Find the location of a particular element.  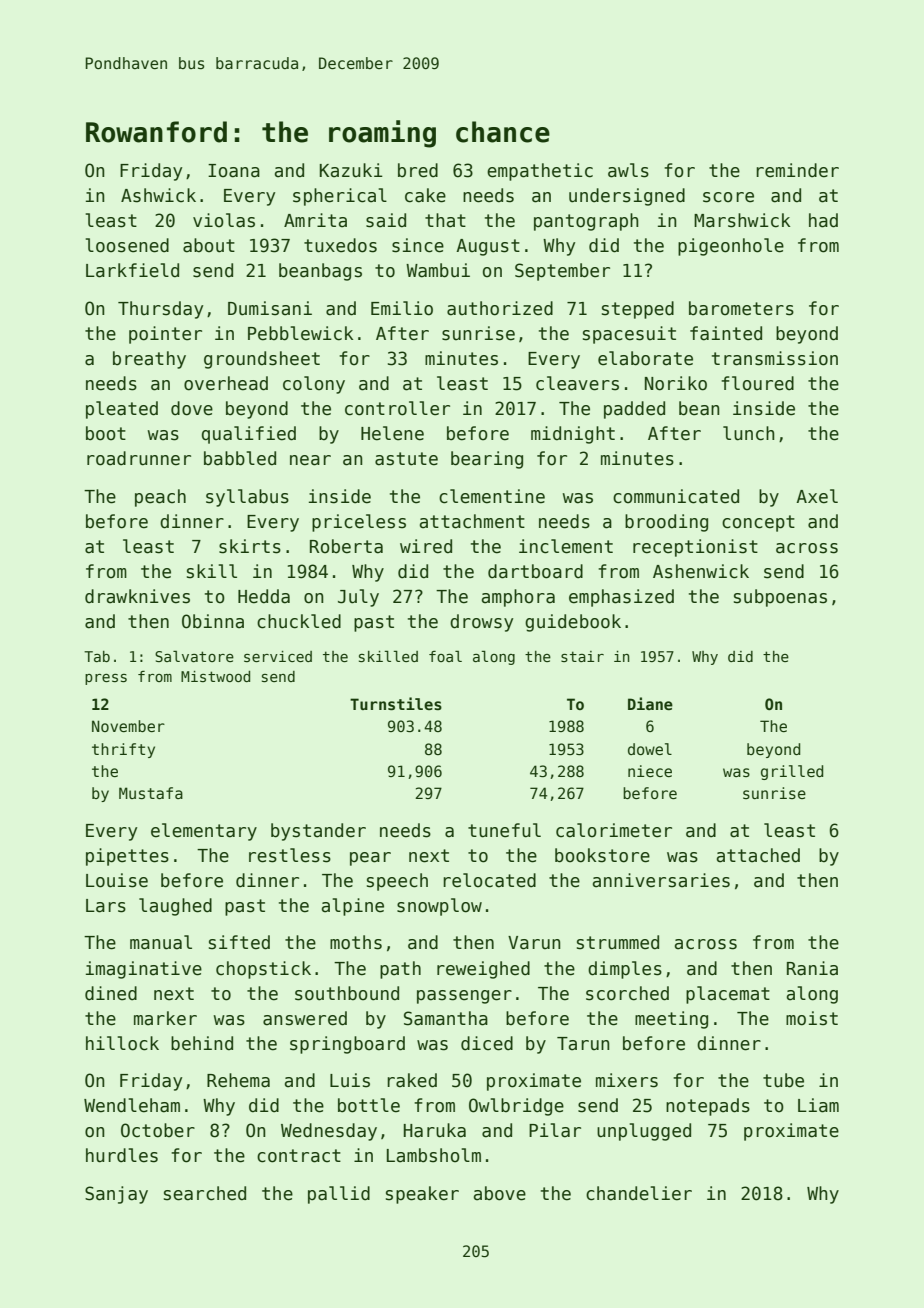

Sanjay is located at coordinates (116, 1195).
